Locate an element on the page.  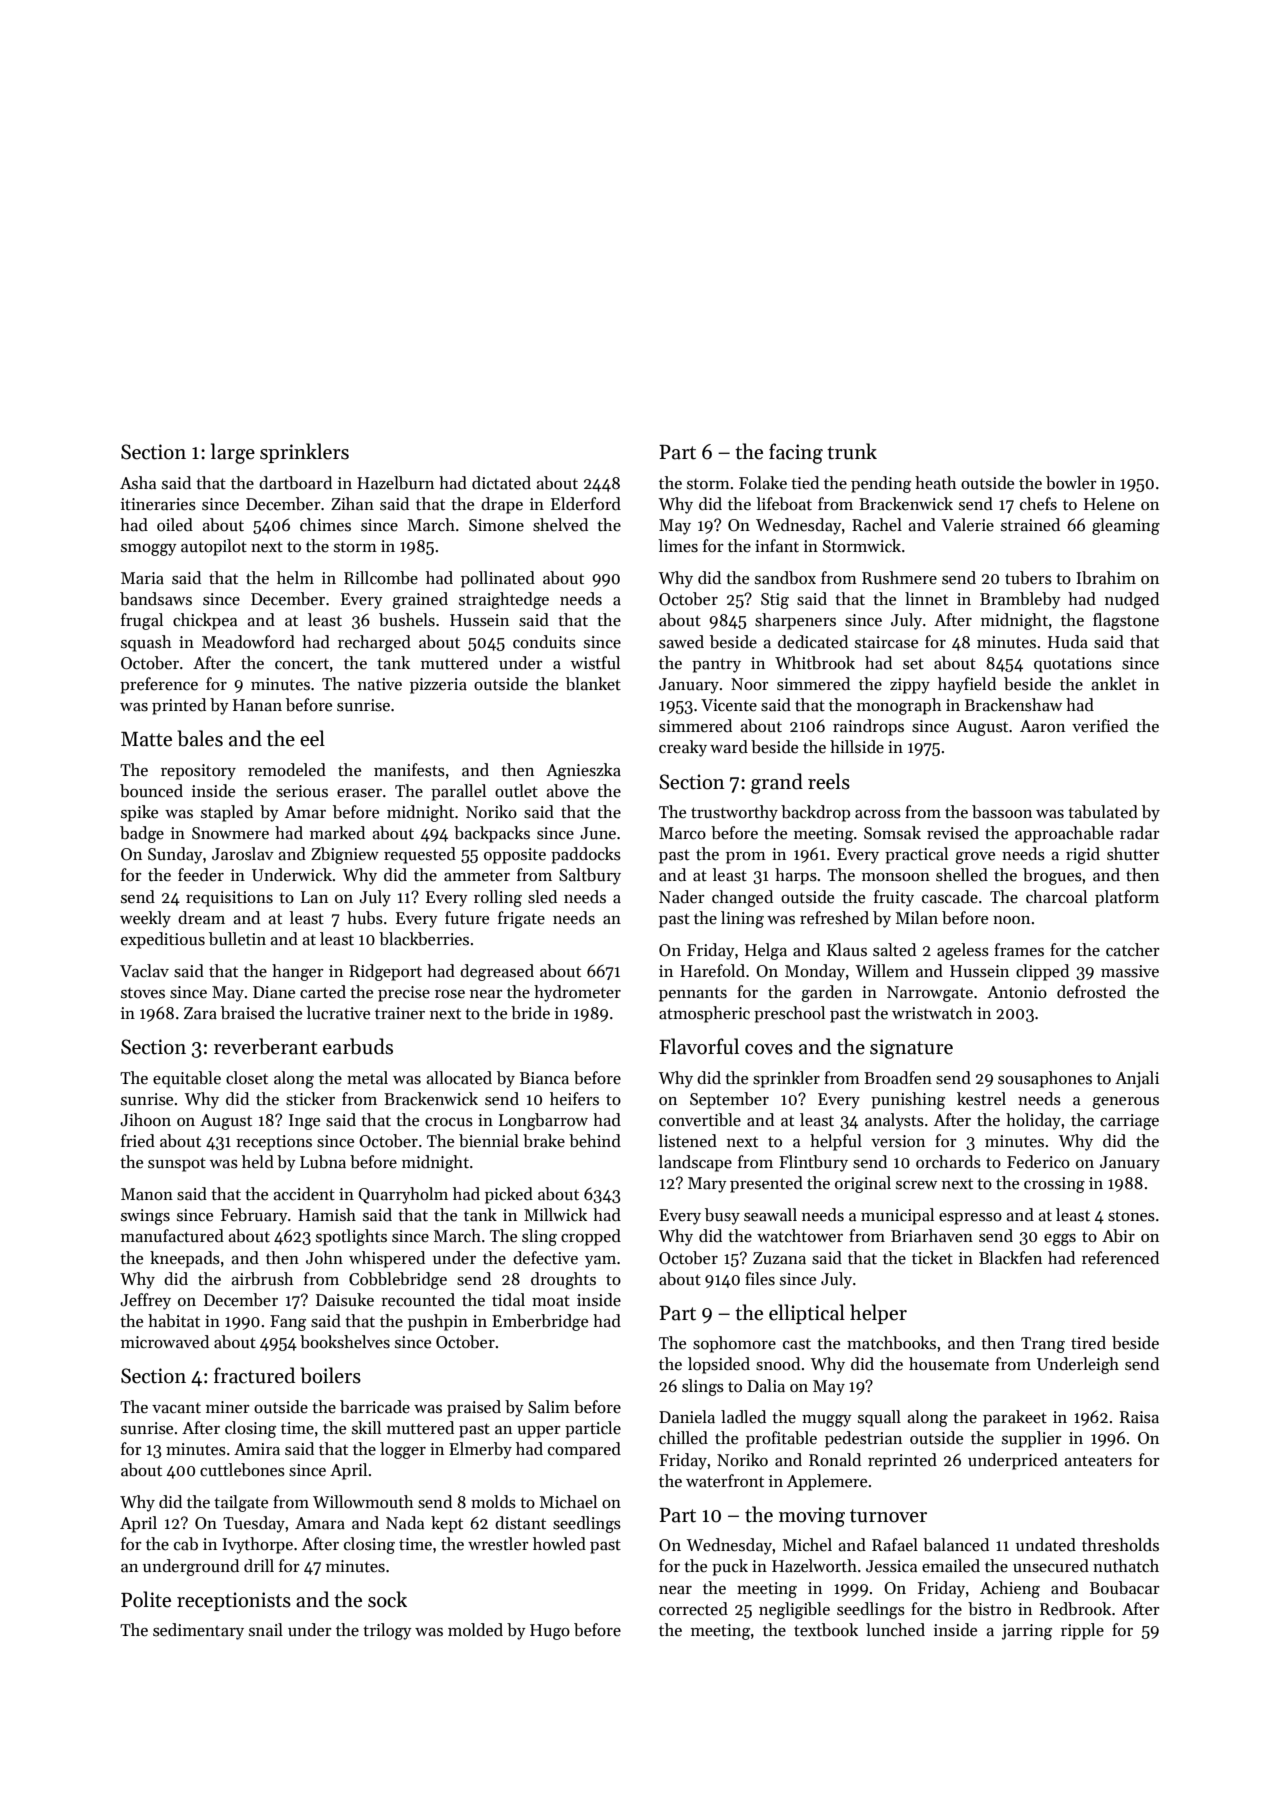
bowler is located at coordinates (1071, 483).
